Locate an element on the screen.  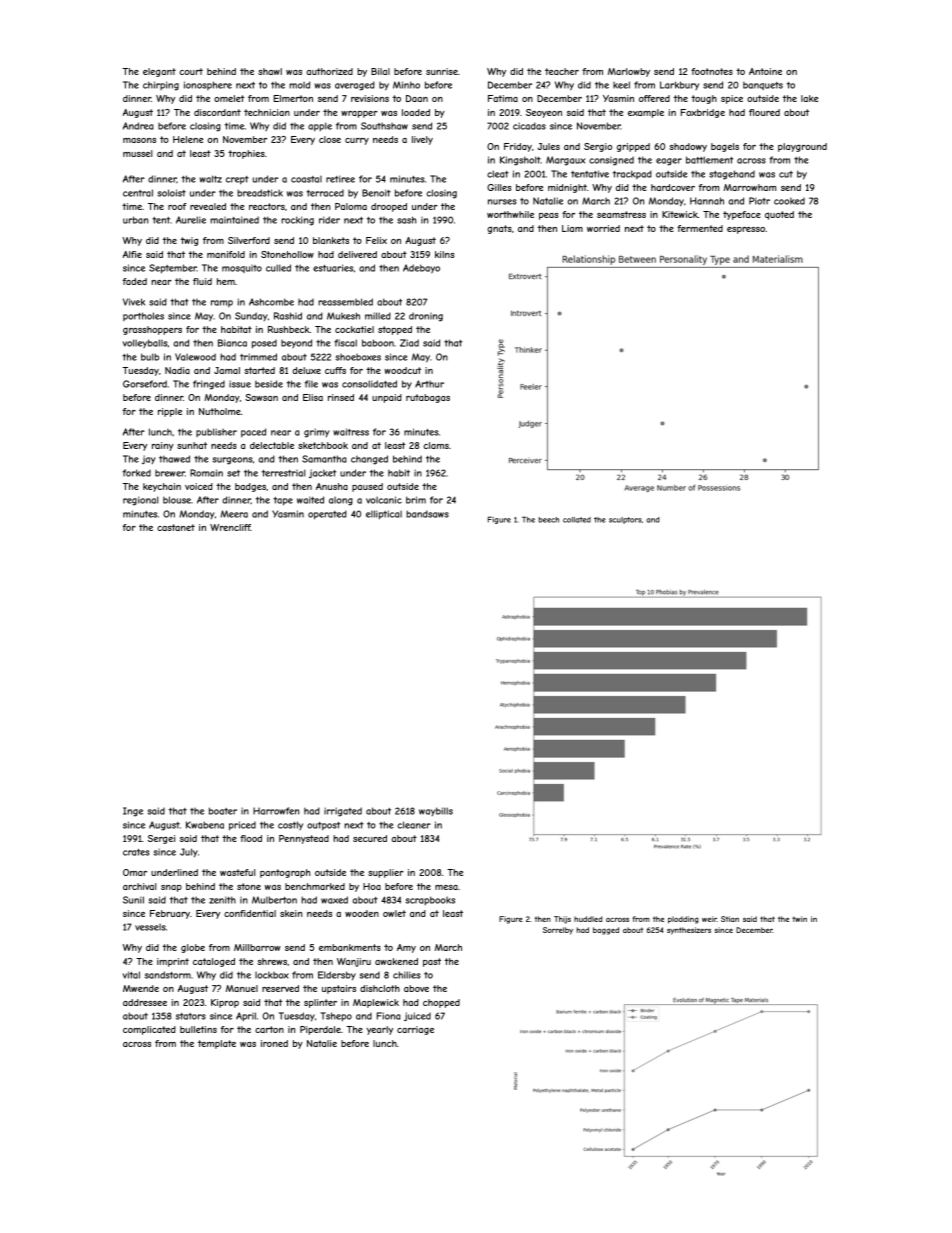
castanet is located at coordinates (176, 527).
